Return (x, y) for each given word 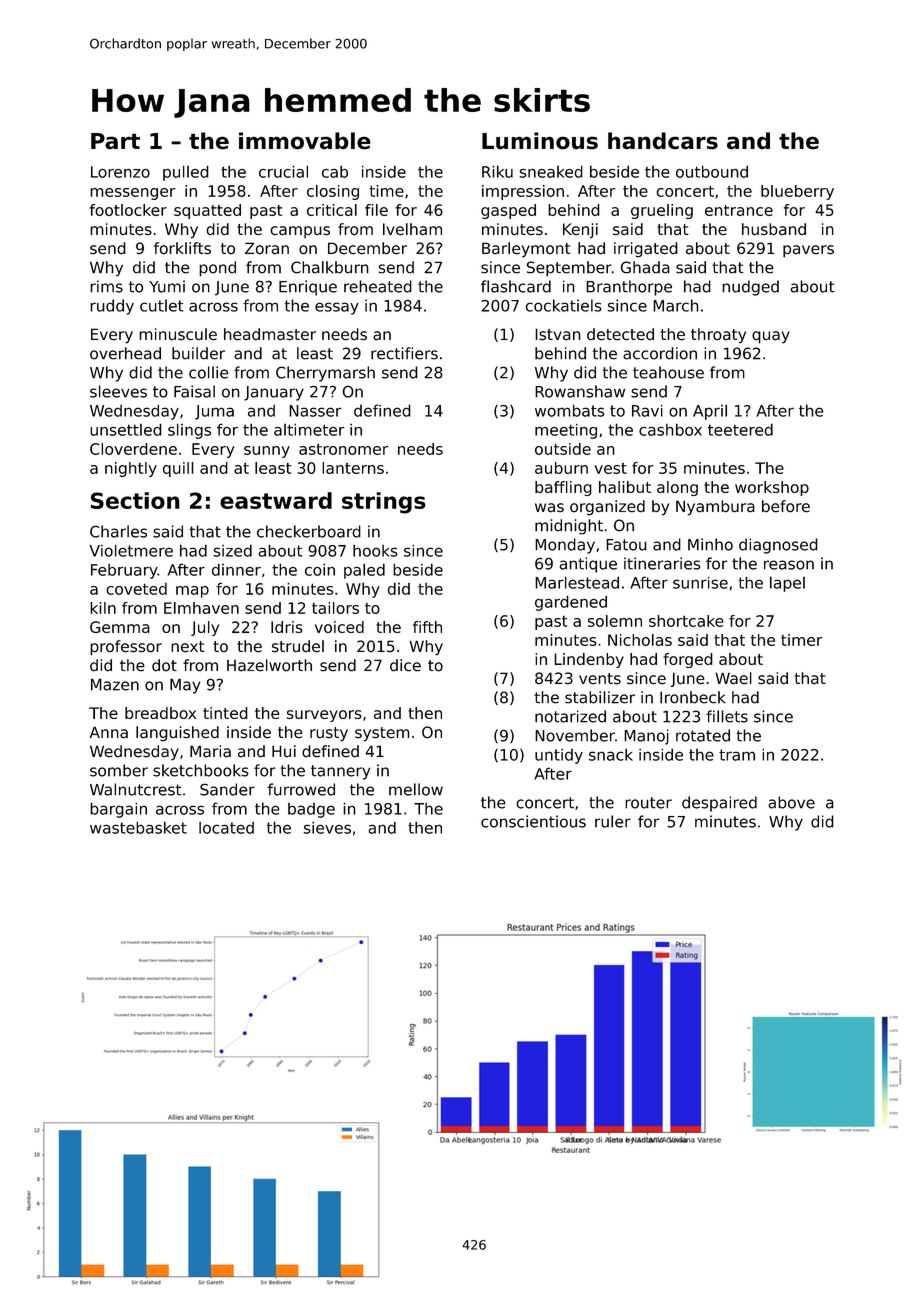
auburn (561, 468)
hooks (375, 550)
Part (115, 141)
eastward (276, 500)
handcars (663, 141)
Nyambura (715, 508)
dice (405, 665)
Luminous (540, 141)
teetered (740, 429)
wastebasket (138, 827)
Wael (733, 678)
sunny (267, 452)
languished (177, 734)
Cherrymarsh (325, 374)
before (786, 506)
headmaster (270, 334)
